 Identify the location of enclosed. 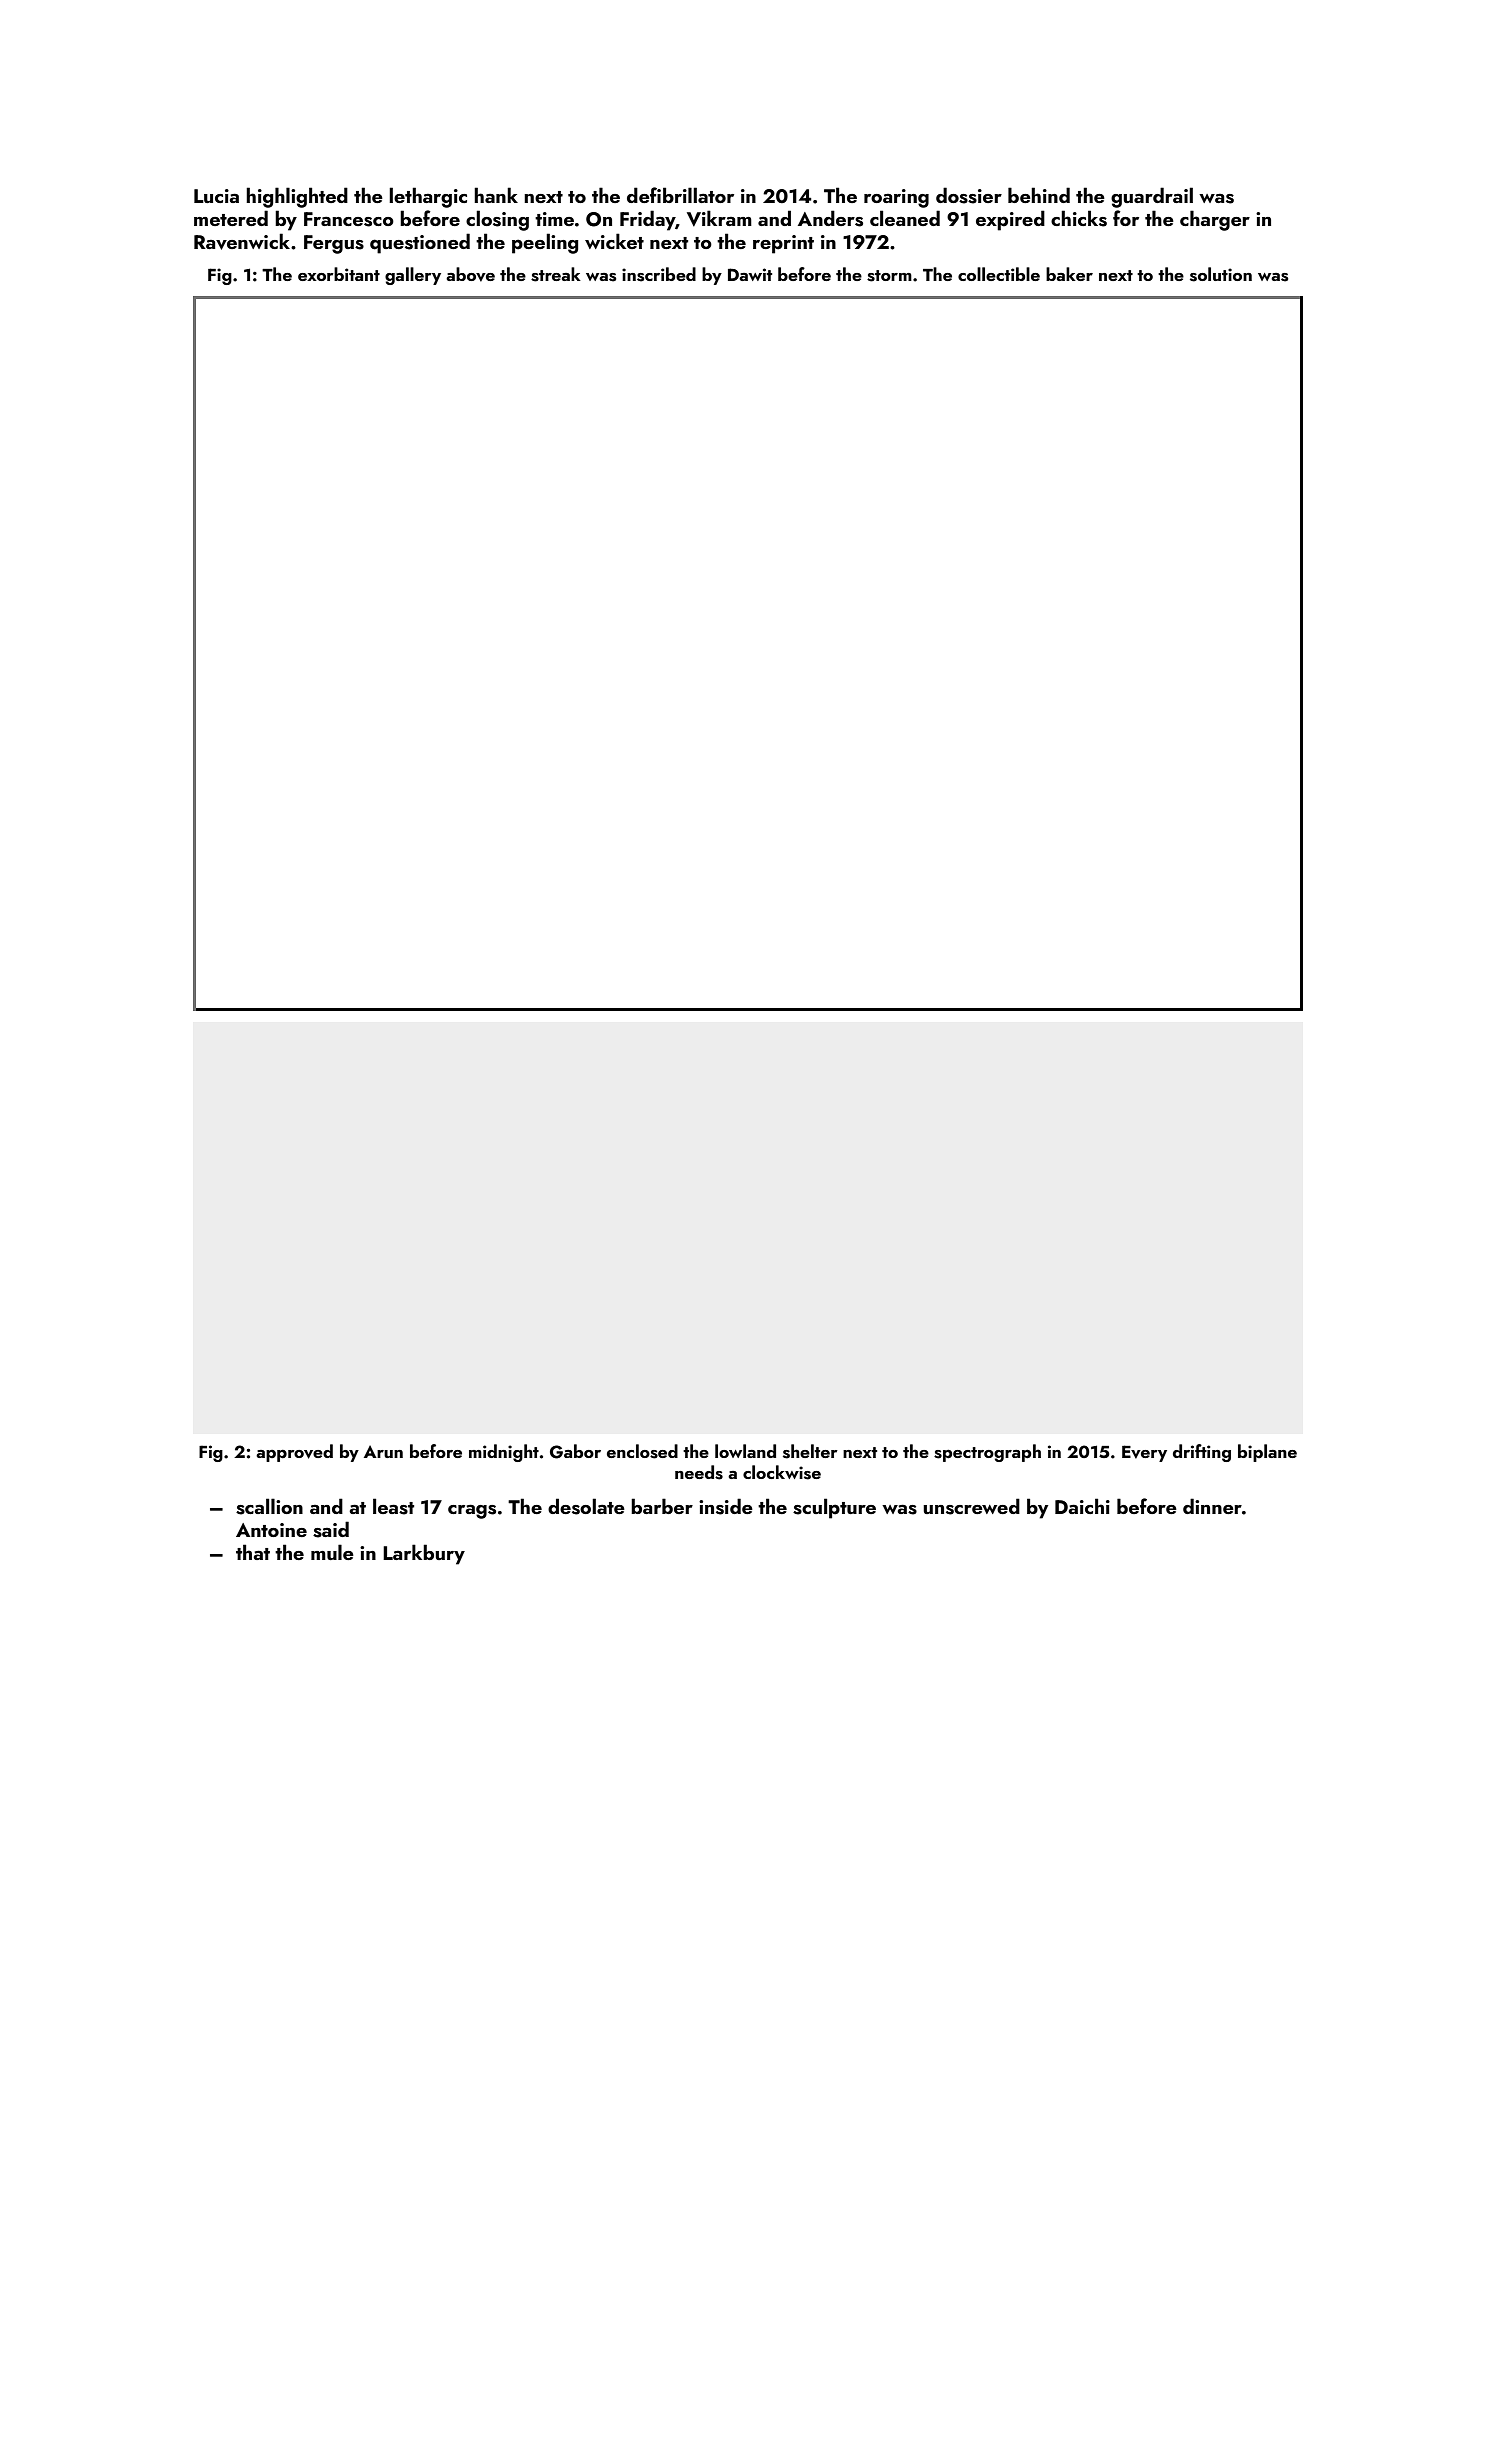
(642, 1451).
